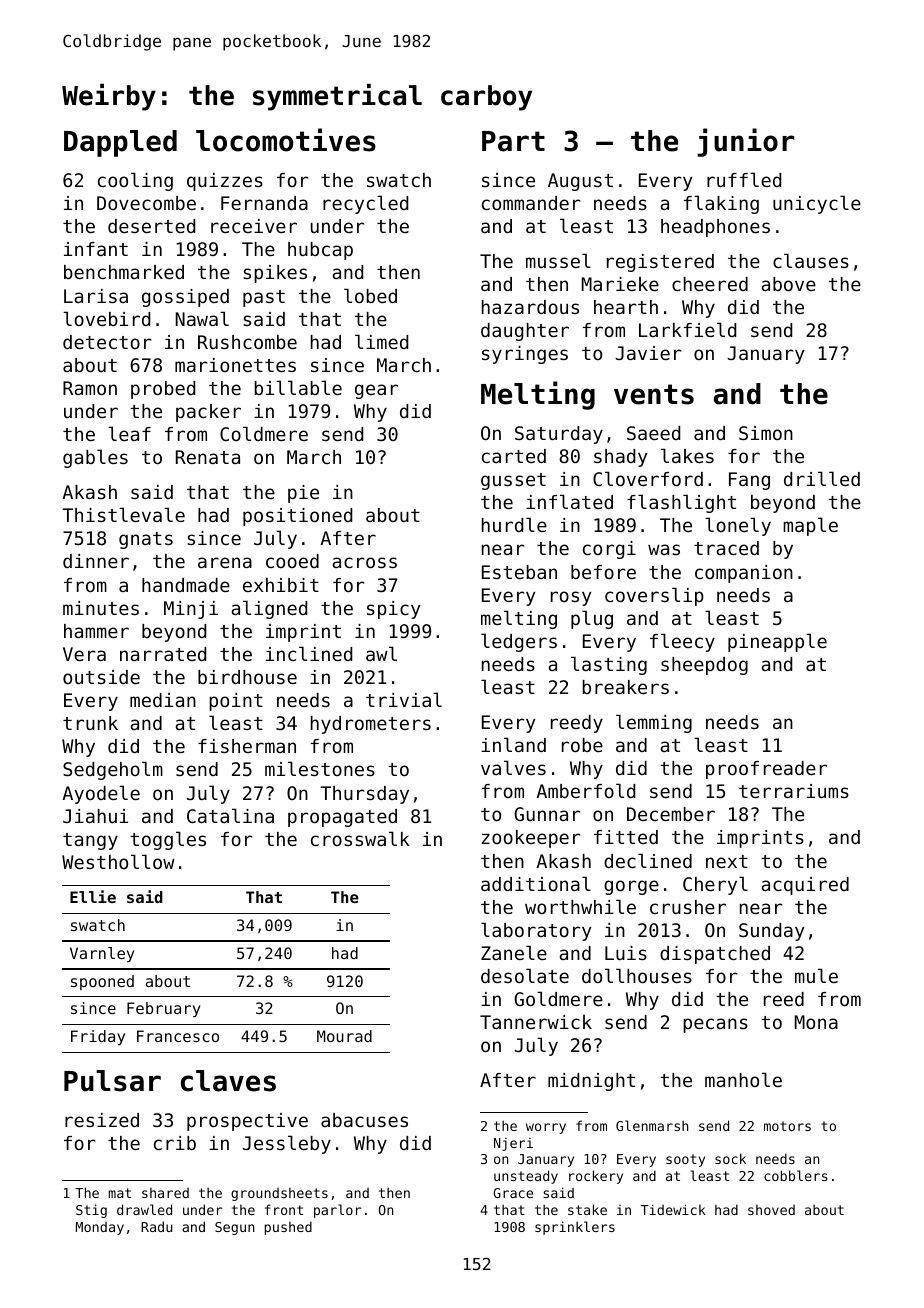  What do you see at coordinates (745, 142) in the screenshot?
I see `junior` at bounding box center [745, 142].
